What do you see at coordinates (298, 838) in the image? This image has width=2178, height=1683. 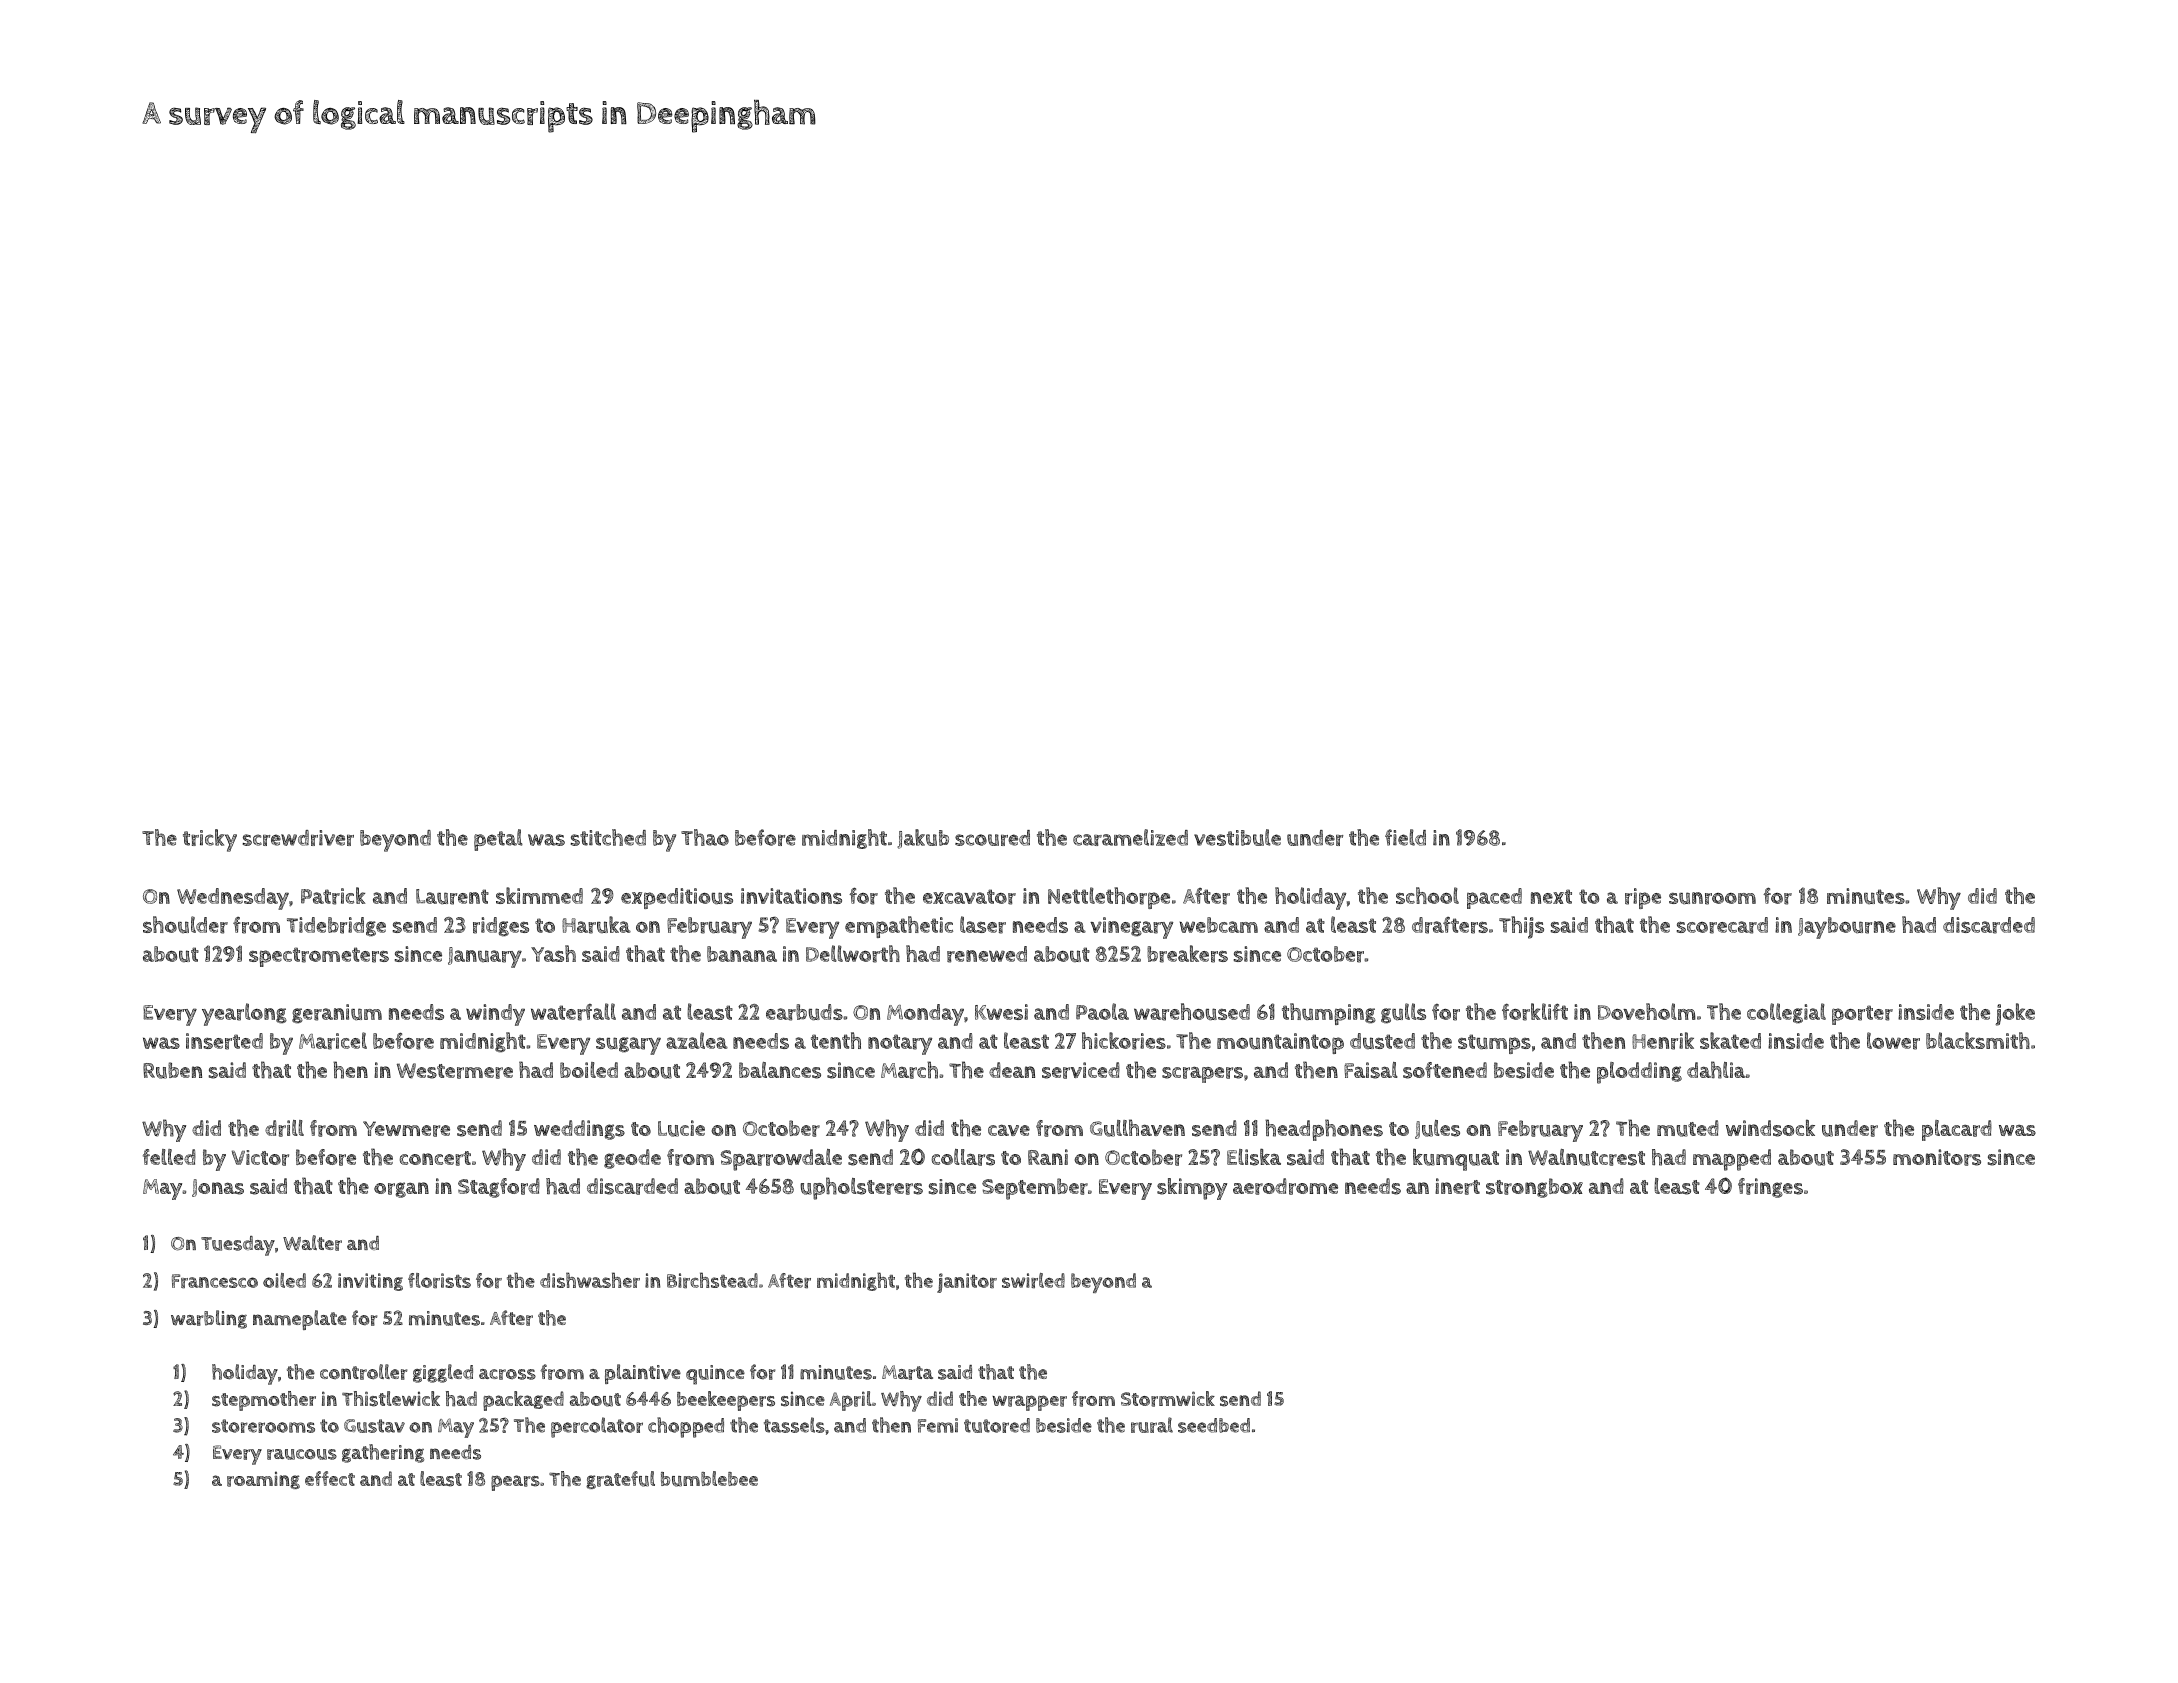 I see `screwdriver` at bounding box center [298, 838].
